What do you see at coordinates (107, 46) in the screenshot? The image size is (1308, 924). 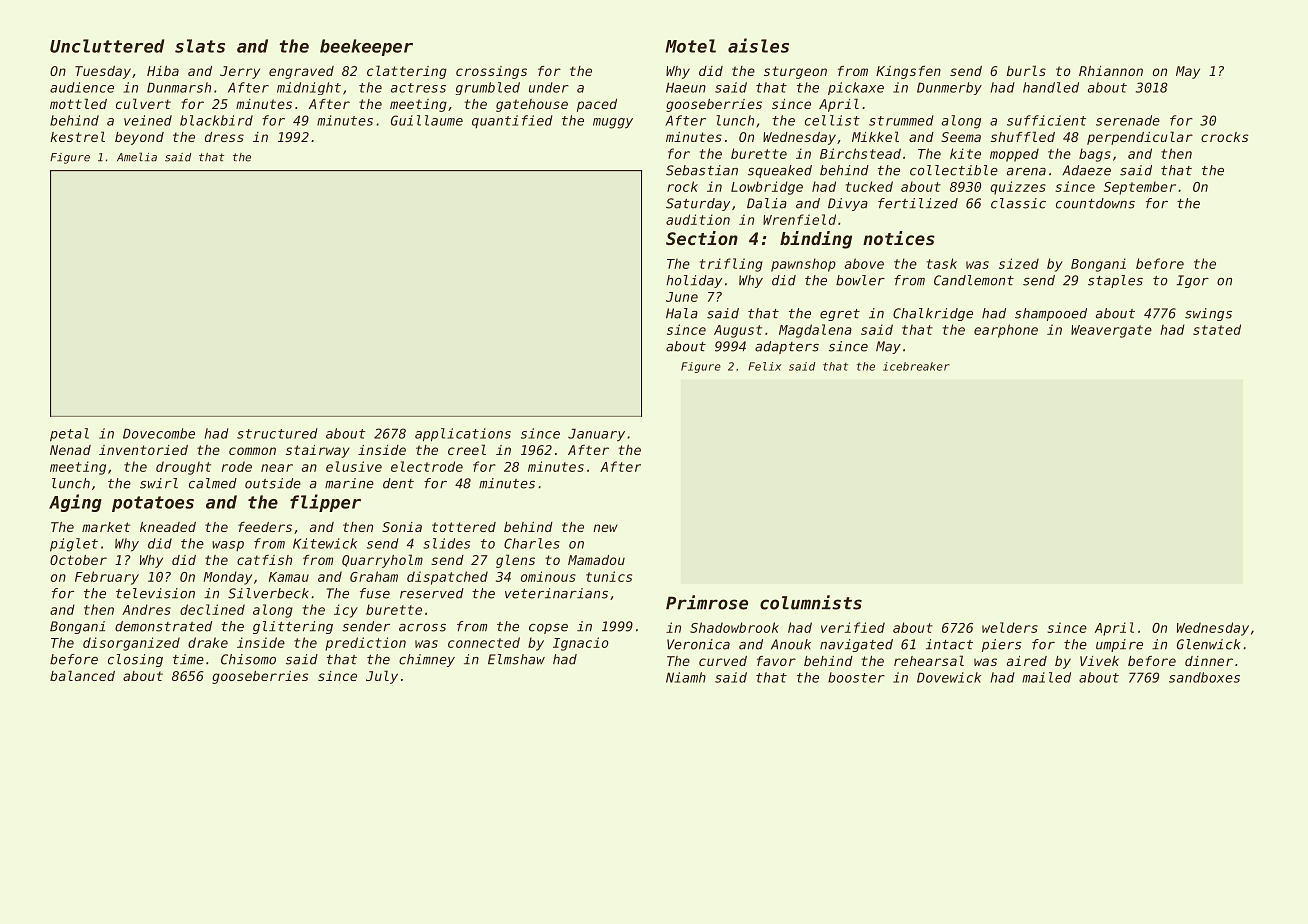 I see `Uncluttered` at bounding box center [107, 46].
